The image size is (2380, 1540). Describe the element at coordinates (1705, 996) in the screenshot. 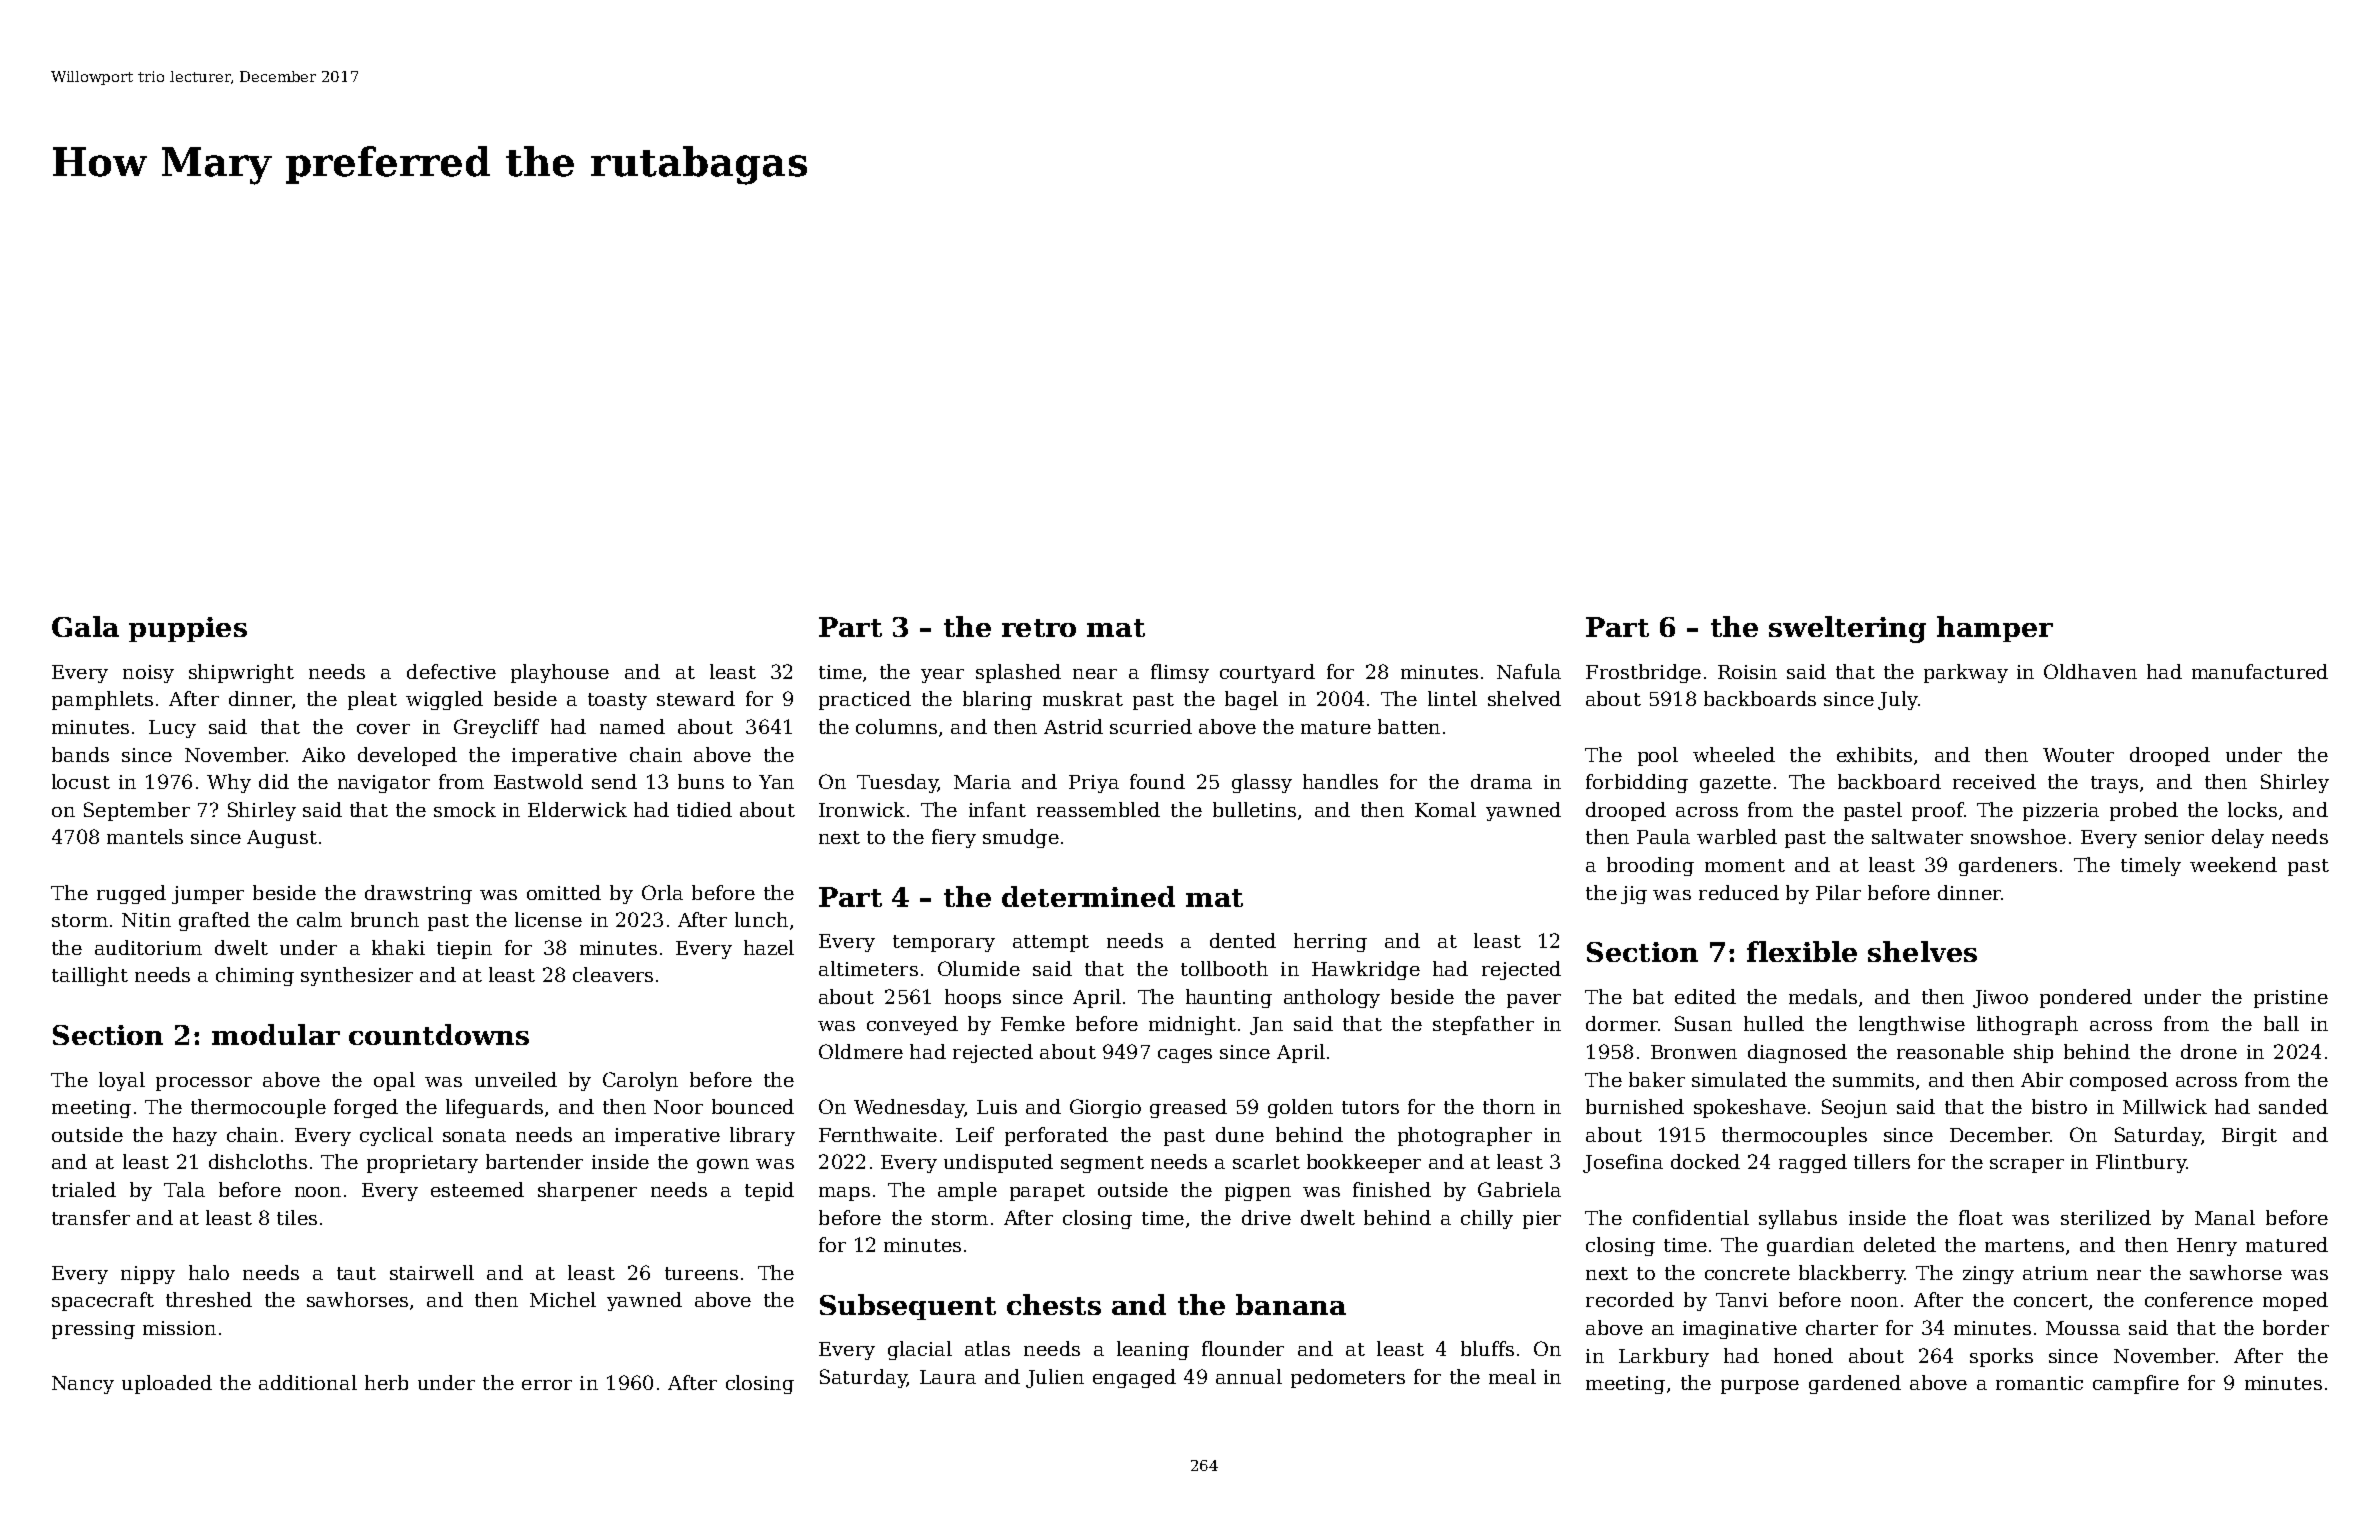

I see `edited` at that location.
